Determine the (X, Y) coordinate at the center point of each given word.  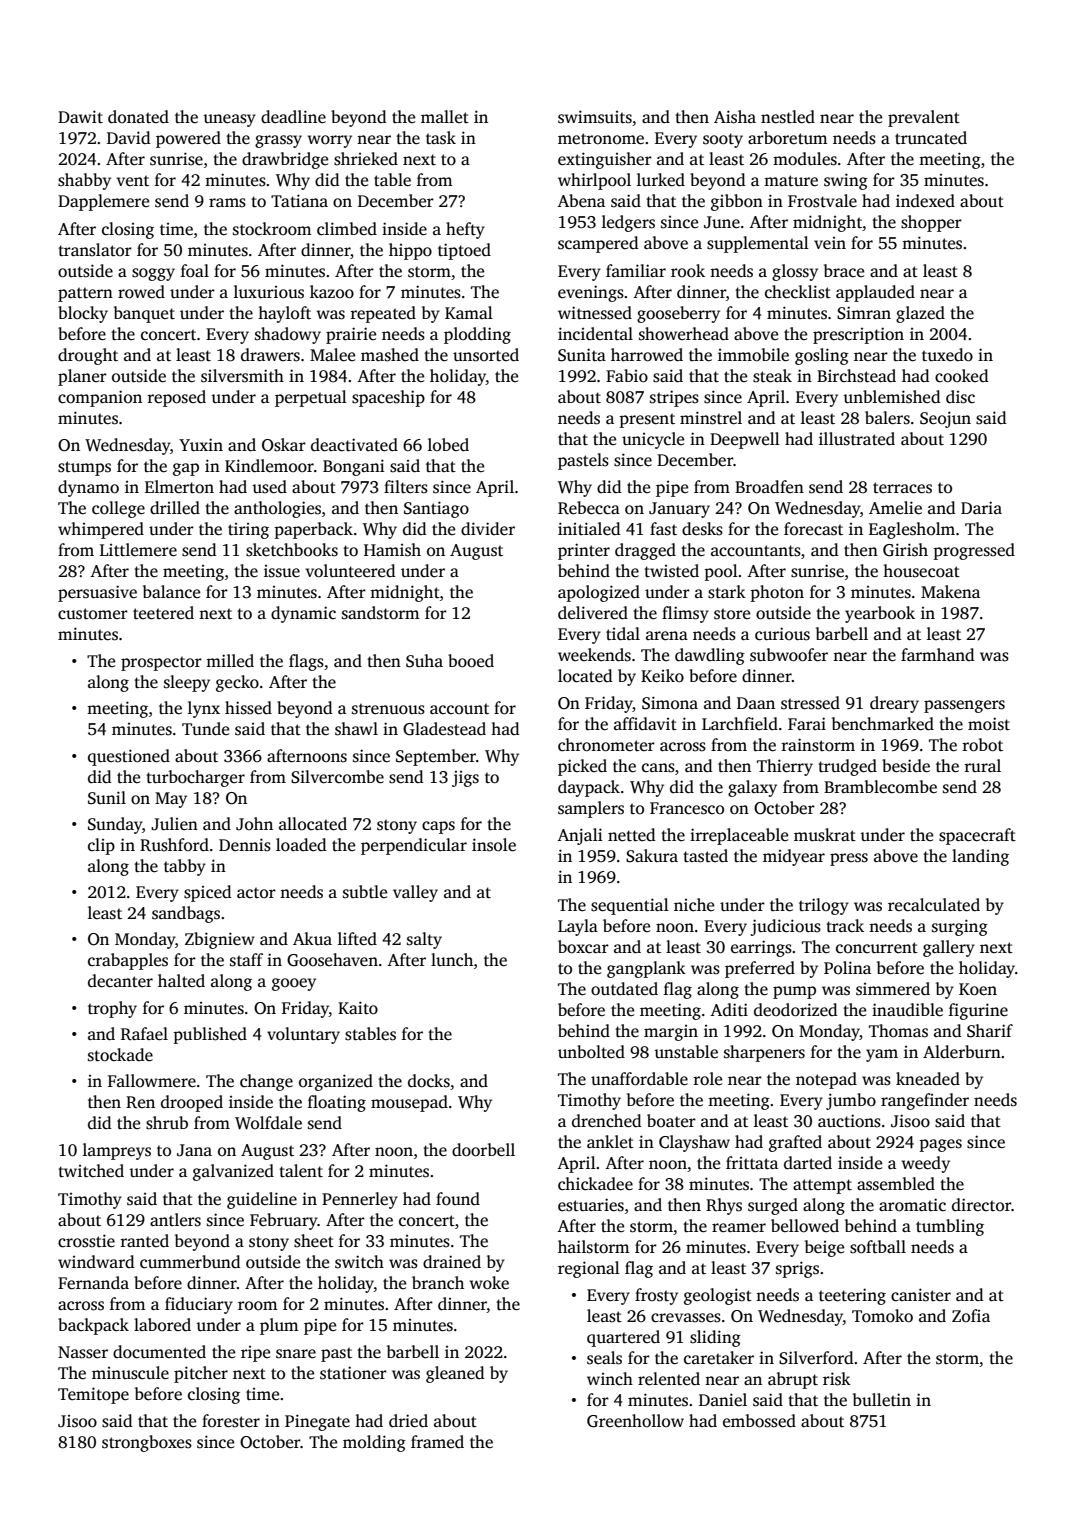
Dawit (80, 116)
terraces (902, 488)
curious (782, 634)
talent (301, 1171)
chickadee (595, 1184)
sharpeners (764, 1053)
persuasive (97, 593)
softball (878, 1247)
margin (671, 1033)
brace (844, 270)
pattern (85, 294)
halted (181, 981)
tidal (623, 634)
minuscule (130, 1373)
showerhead (684, 334)
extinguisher (605, 160)
